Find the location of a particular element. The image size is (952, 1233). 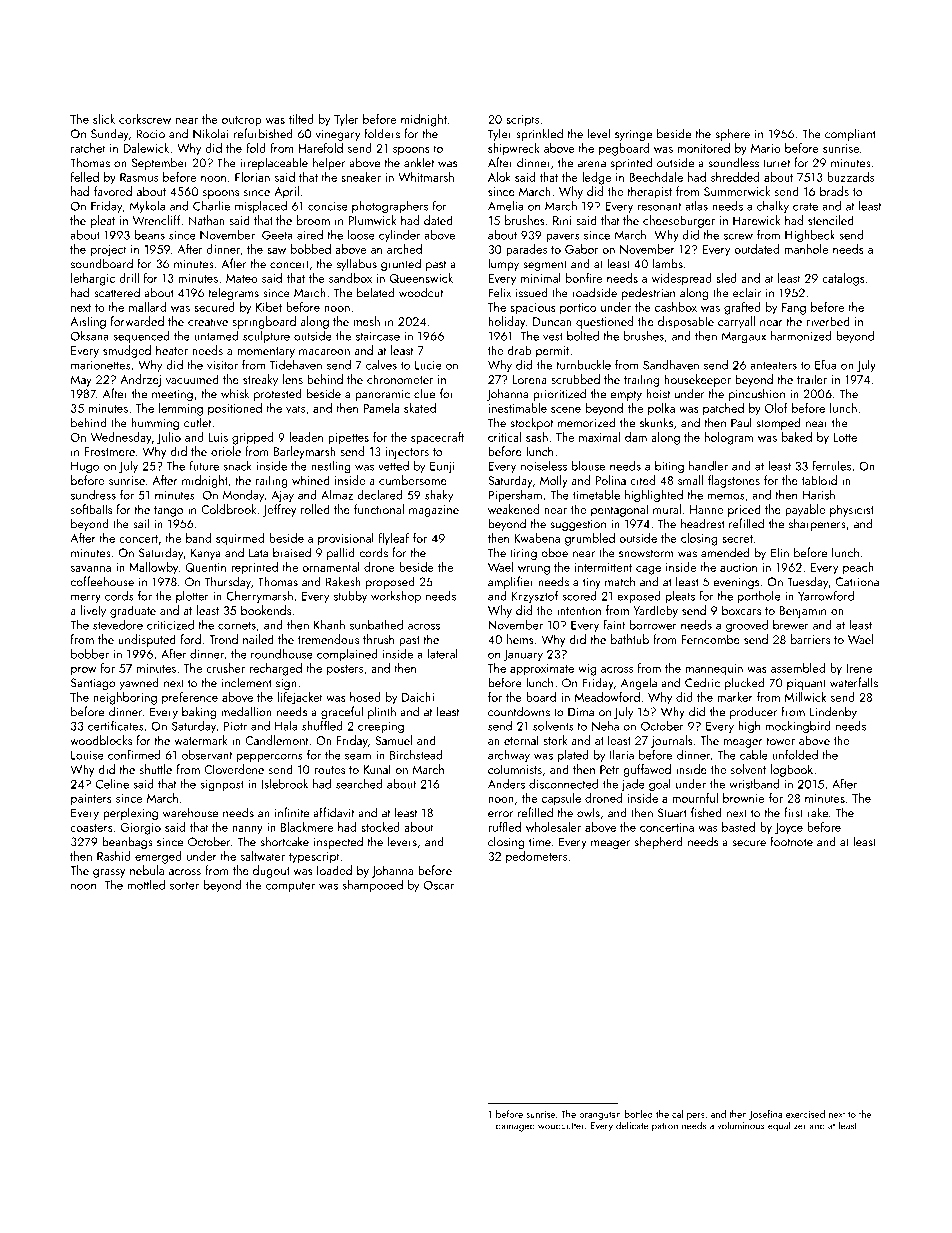

level is located at coordinates (599, 133).
